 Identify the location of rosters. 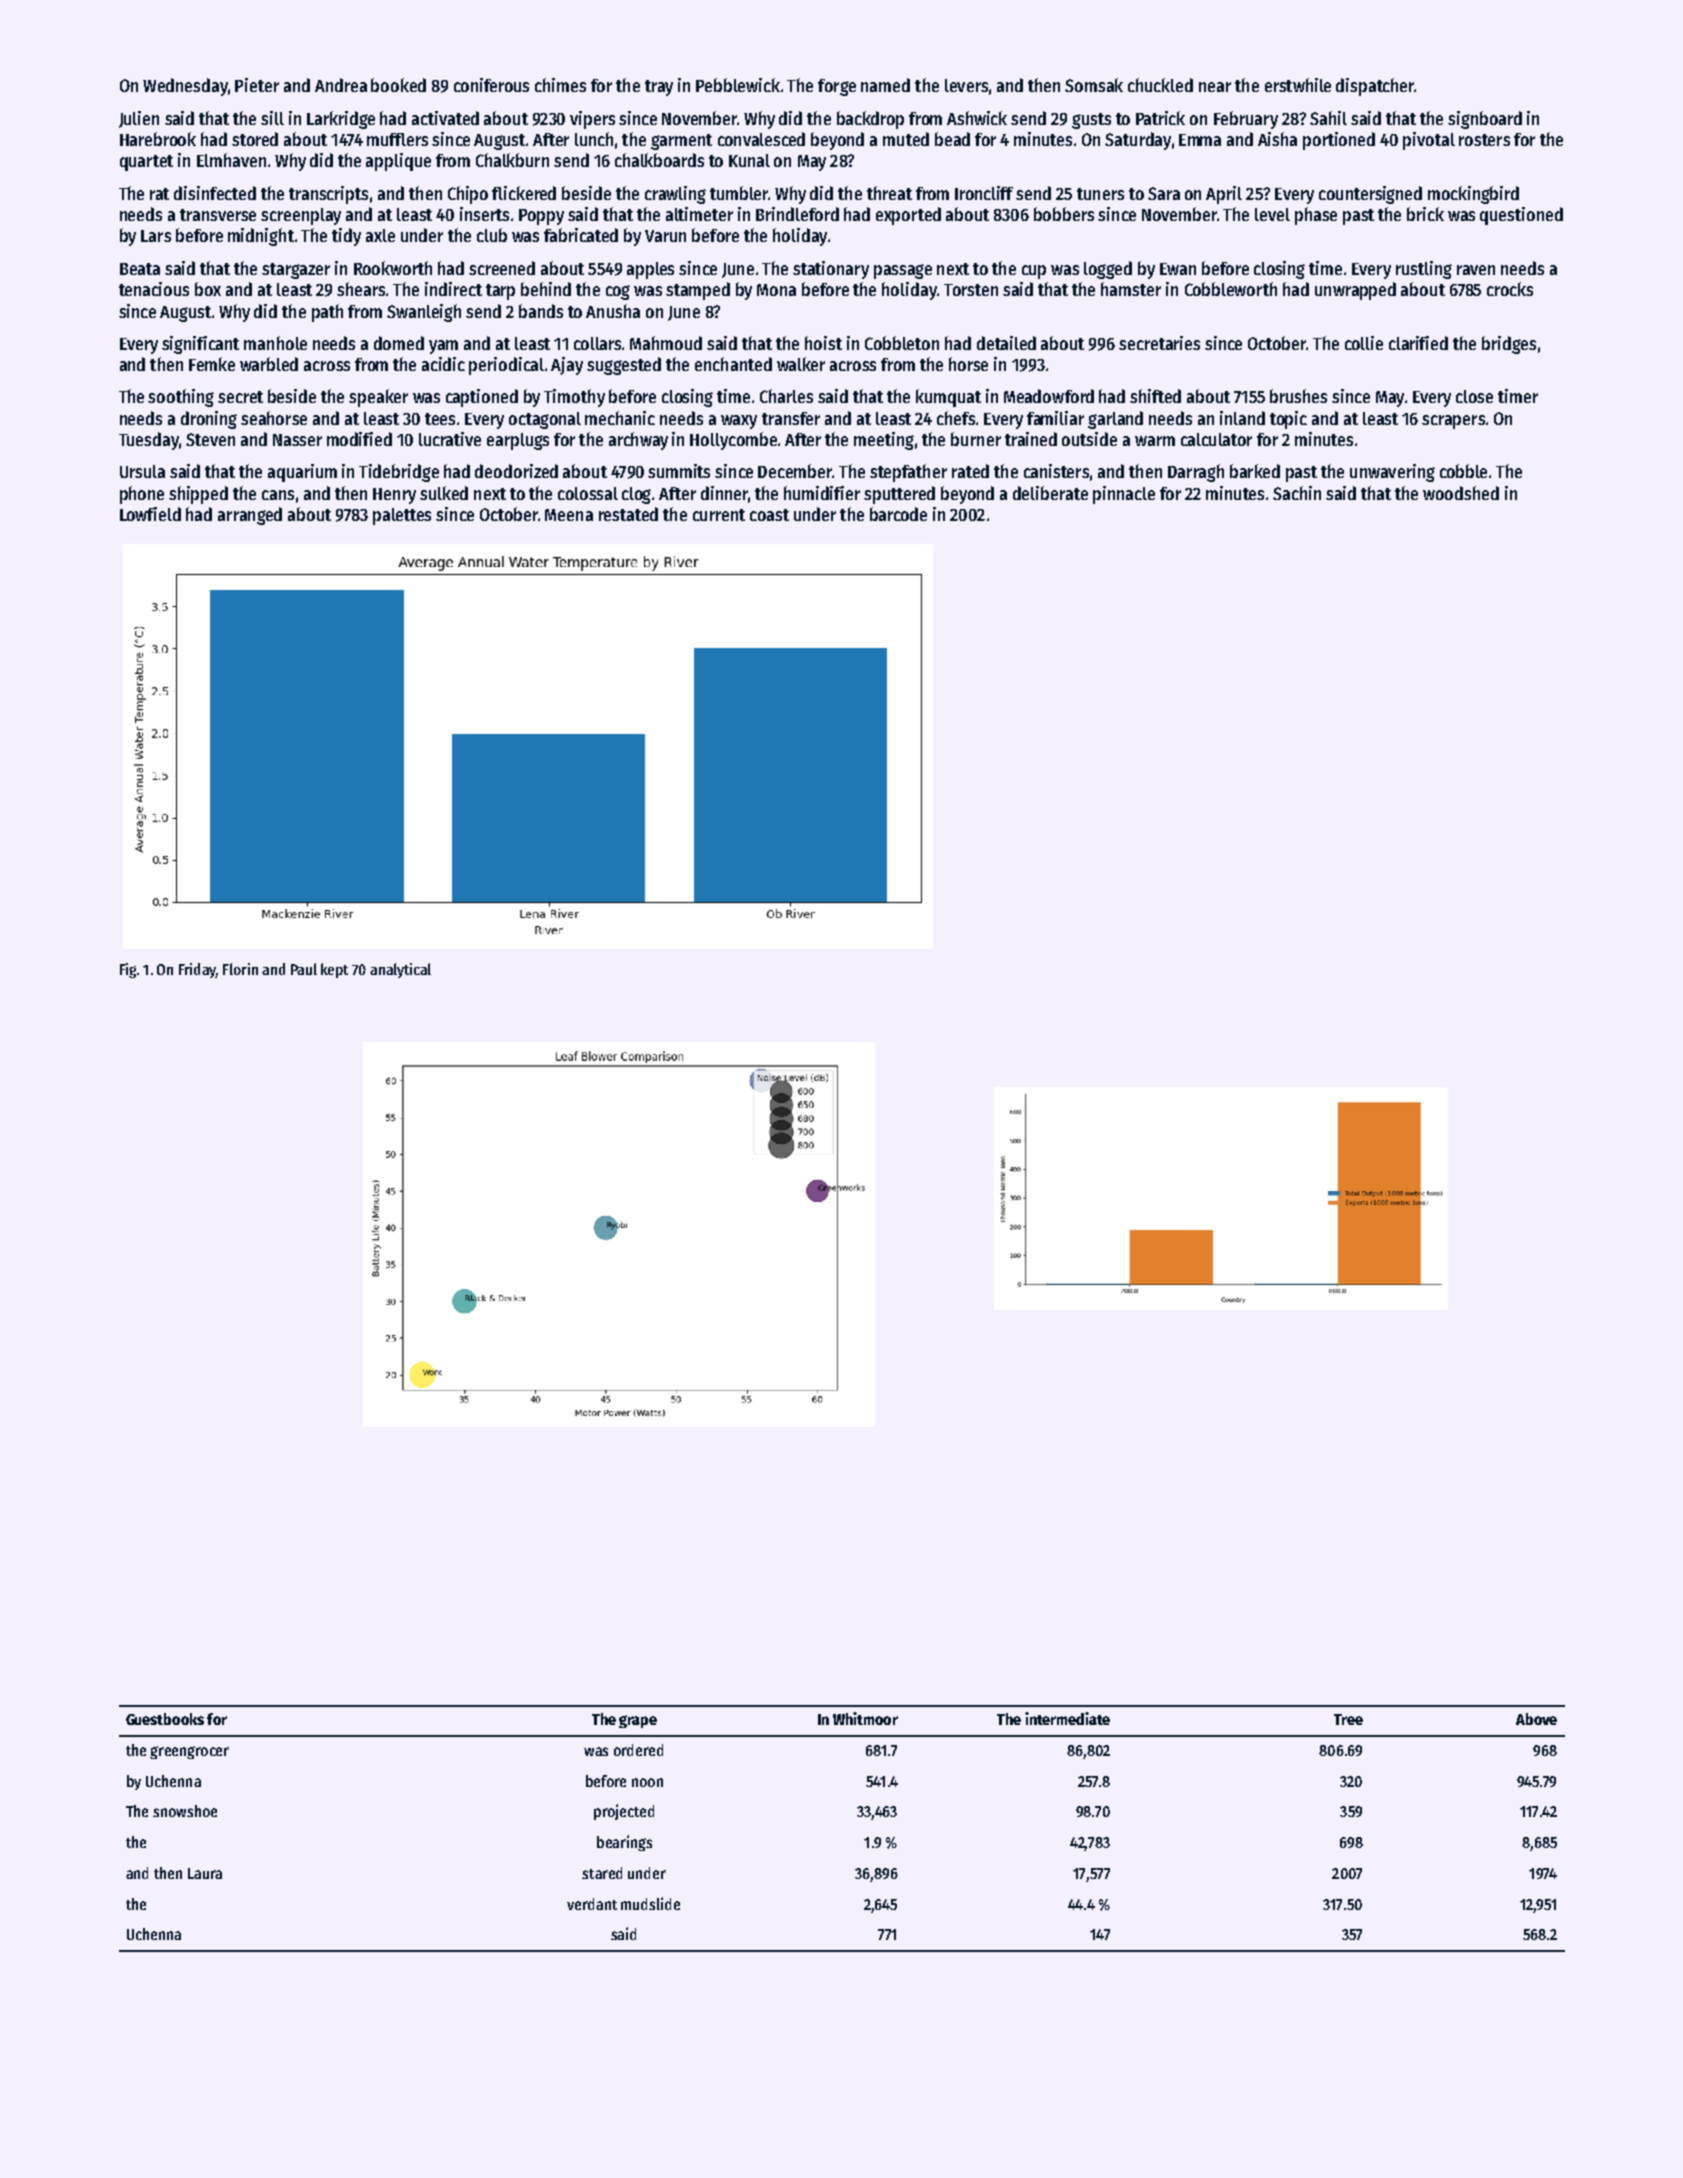
(1484, 140).
